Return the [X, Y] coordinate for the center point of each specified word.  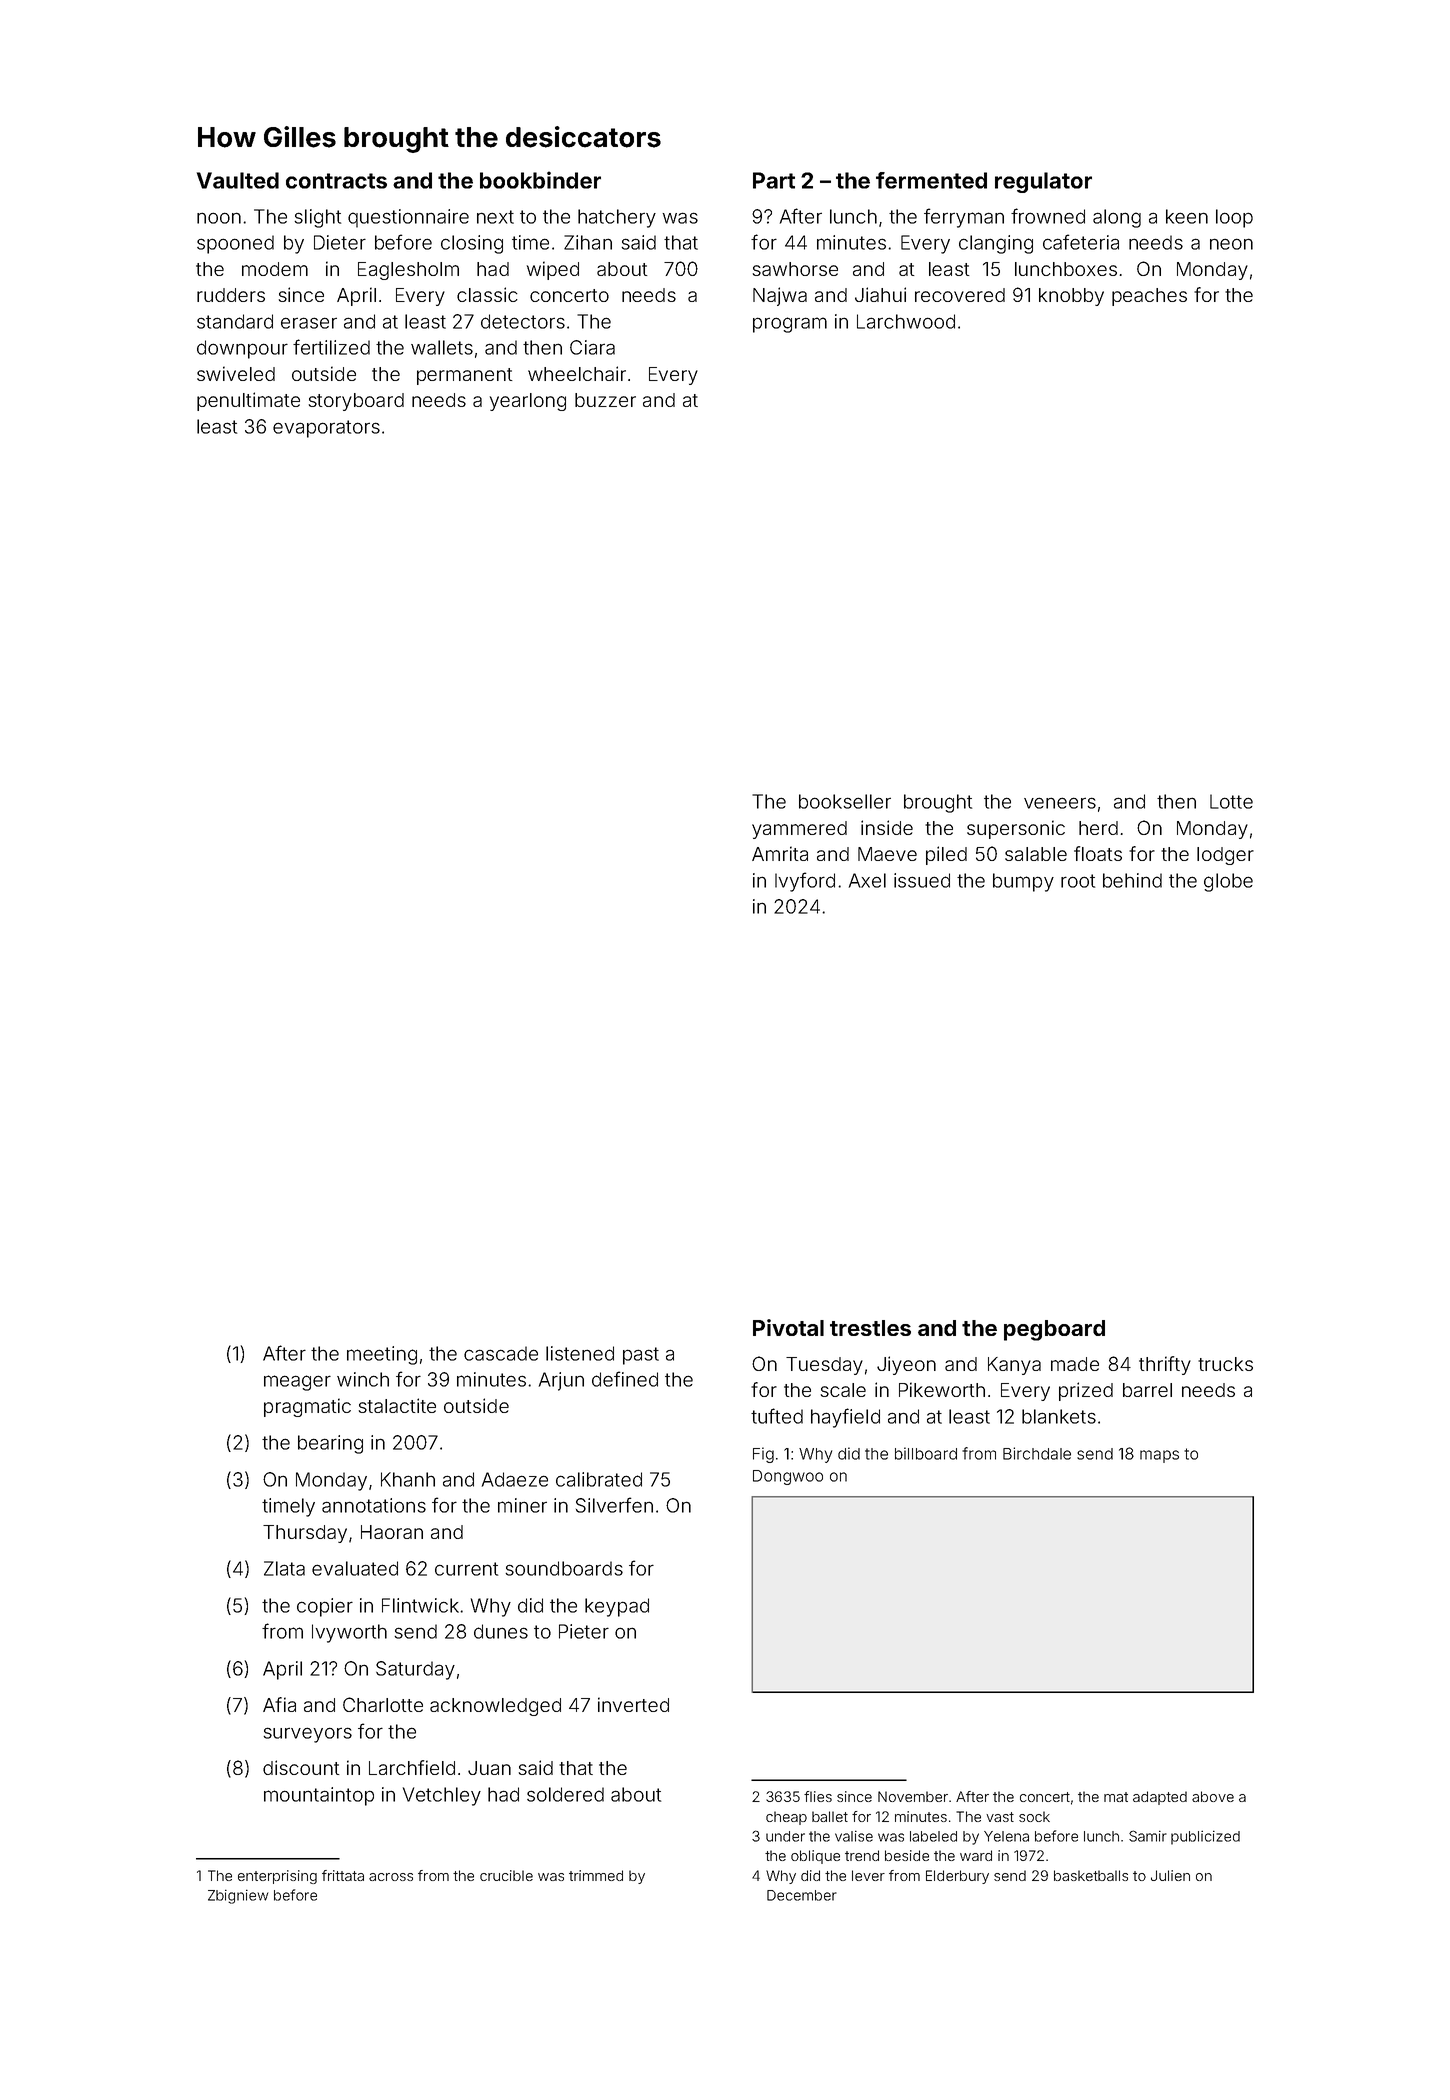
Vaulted [238, 180]
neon [1231, 244]
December [802, 1895]
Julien [1170, 1875]
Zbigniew [238, 1896]
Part [774, 180]
